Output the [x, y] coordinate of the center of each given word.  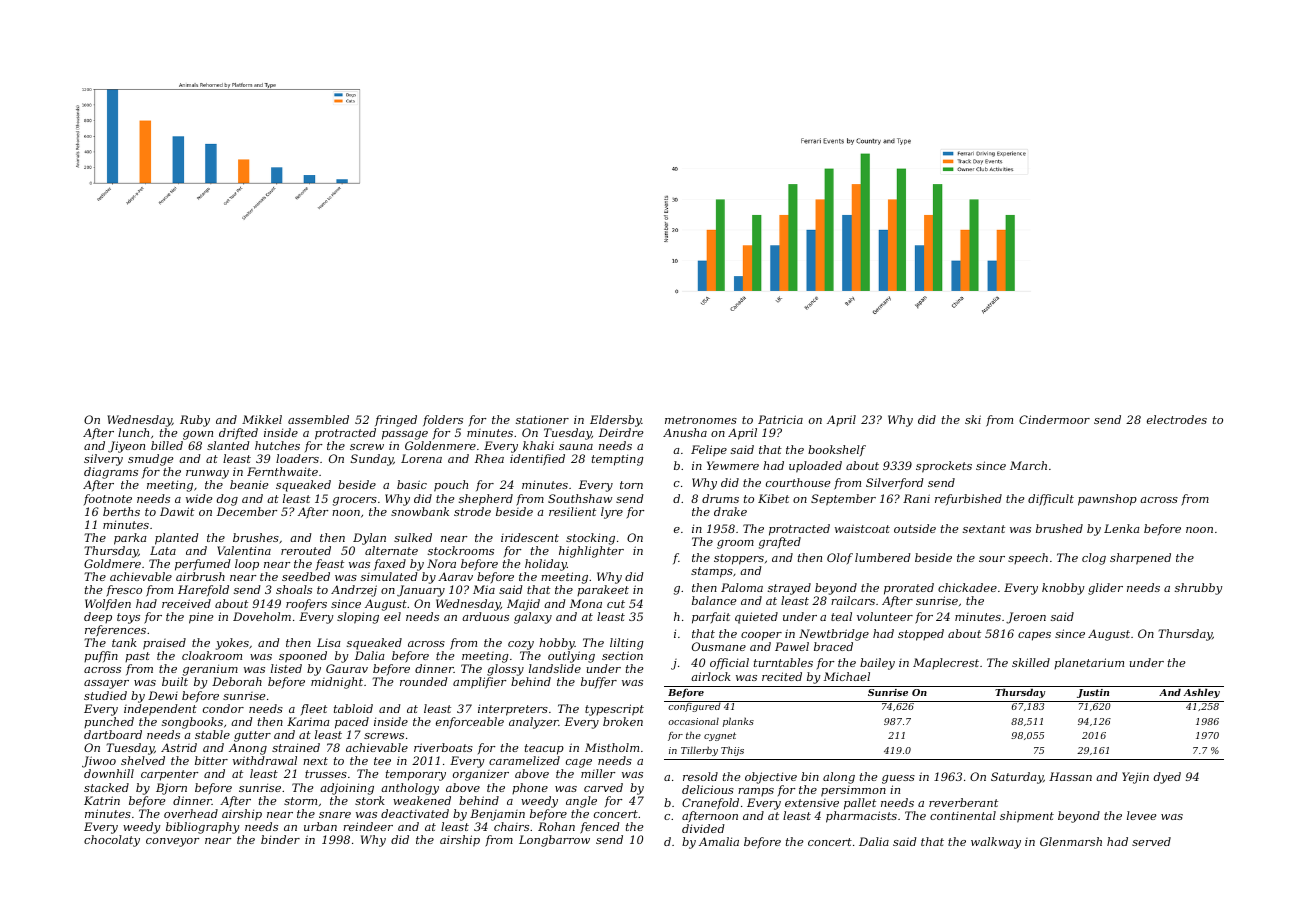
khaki [538, 445]
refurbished [968, 499]
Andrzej [354, 591]
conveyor [172, 842]
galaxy [533, 618]
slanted [228, 445]
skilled [1031, 662]
